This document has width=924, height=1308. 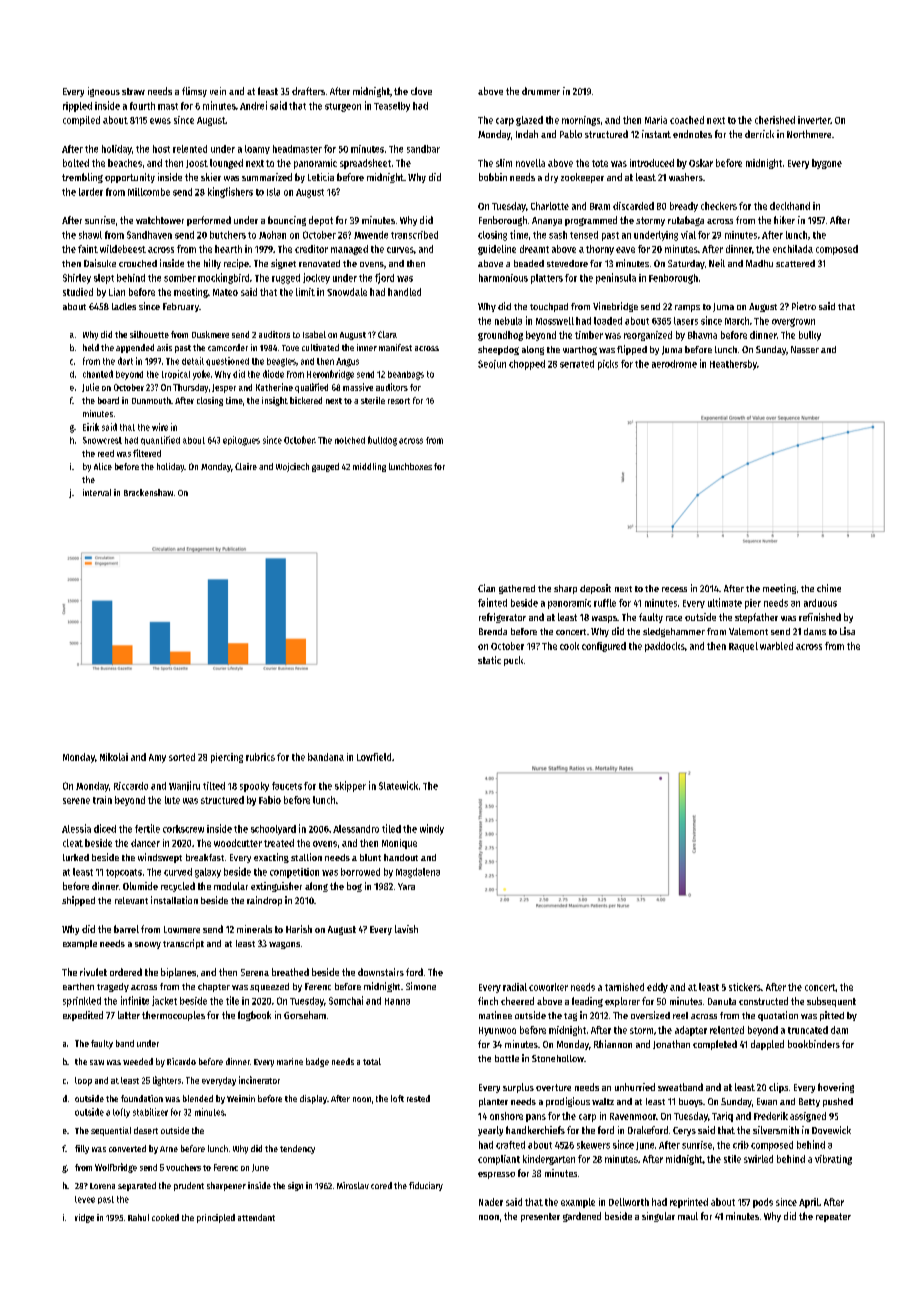 What do you see at coordinates (745, 987) in the document?
I see `stickers` at bounding box center [745, 987].
